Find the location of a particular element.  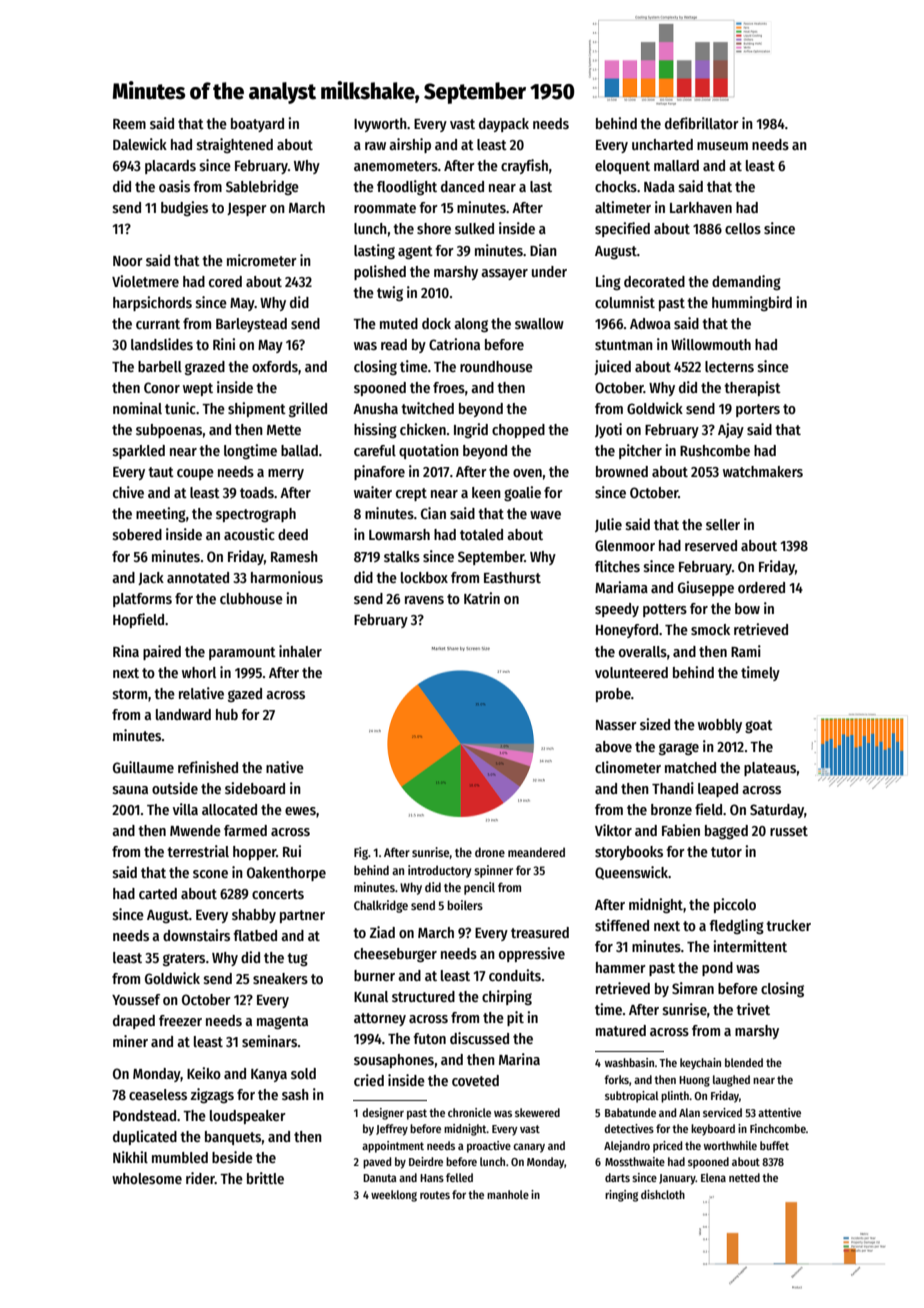

rider is located at coordinates (200, 1178).
